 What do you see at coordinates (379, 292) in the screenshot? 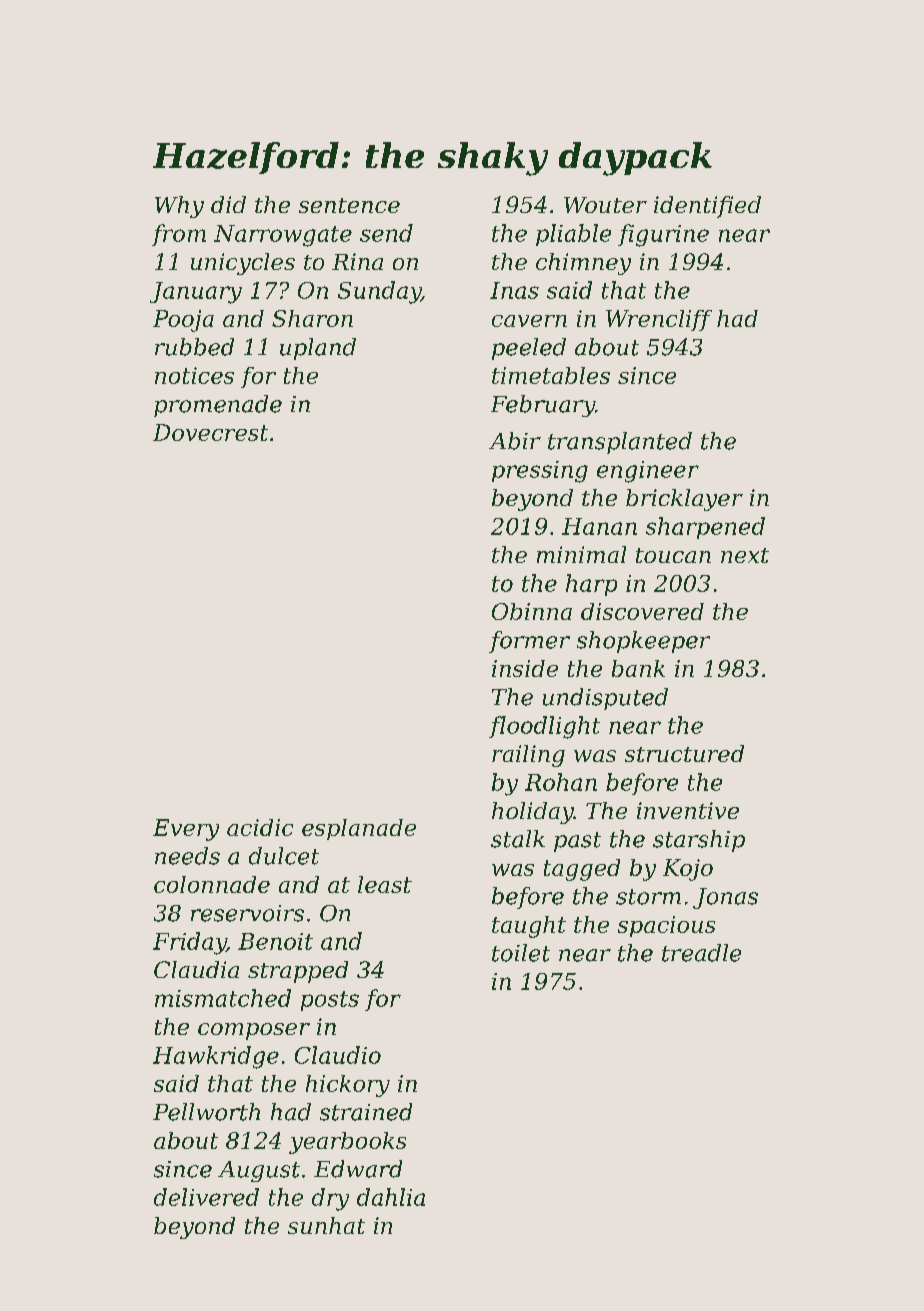
I see `Sunday` at bounding box center [379, 292].
